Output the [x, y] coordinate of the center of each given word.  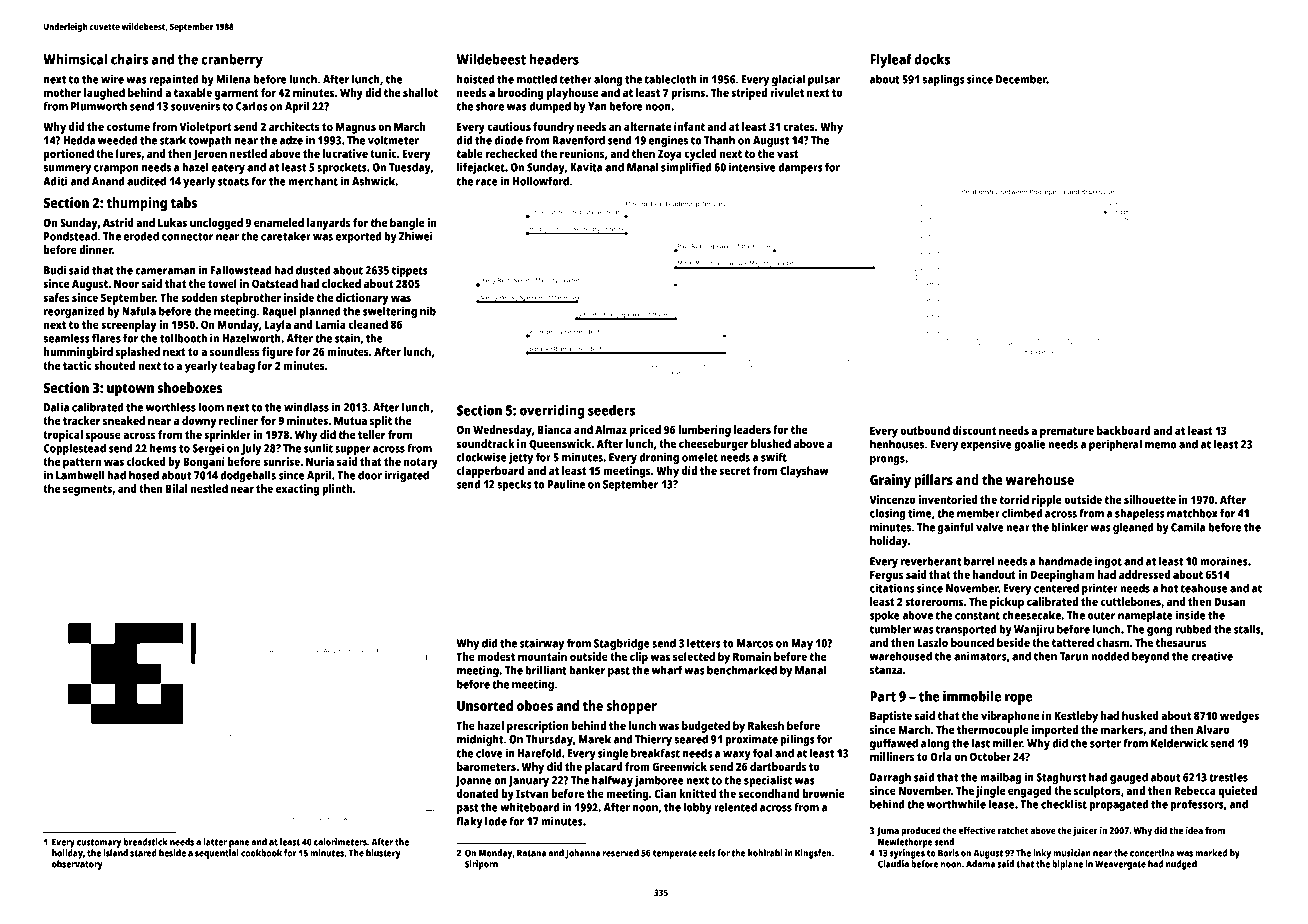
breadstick [146, 842]
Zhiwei [416, 236]
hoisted [475, 79]
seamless [66, 338]
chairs [129, 59]
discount [974, 430]
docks [932, 59]
